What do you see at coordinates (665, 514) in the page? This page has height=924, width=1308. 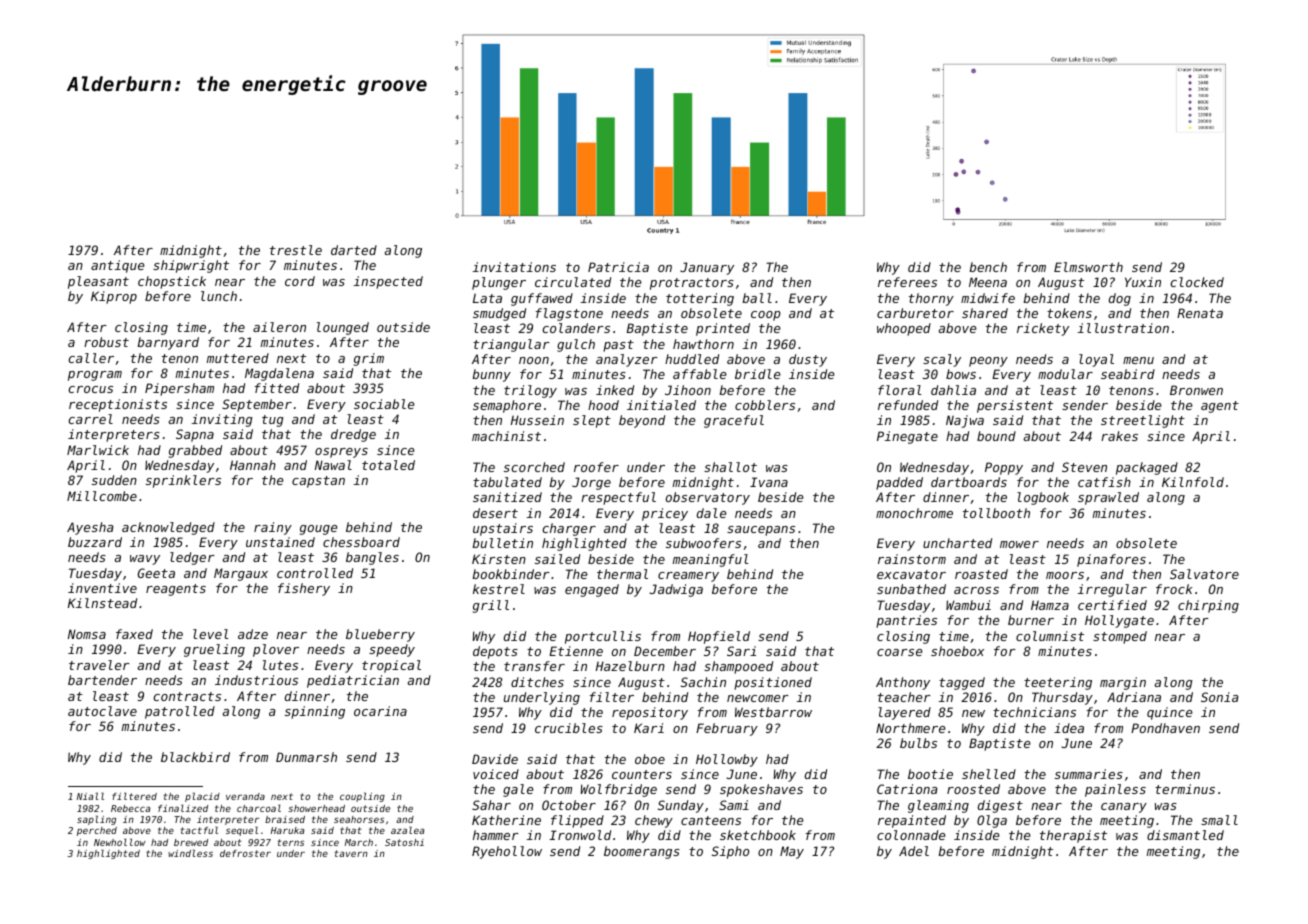 I see `pricey` at bounding box center [665, 514].
